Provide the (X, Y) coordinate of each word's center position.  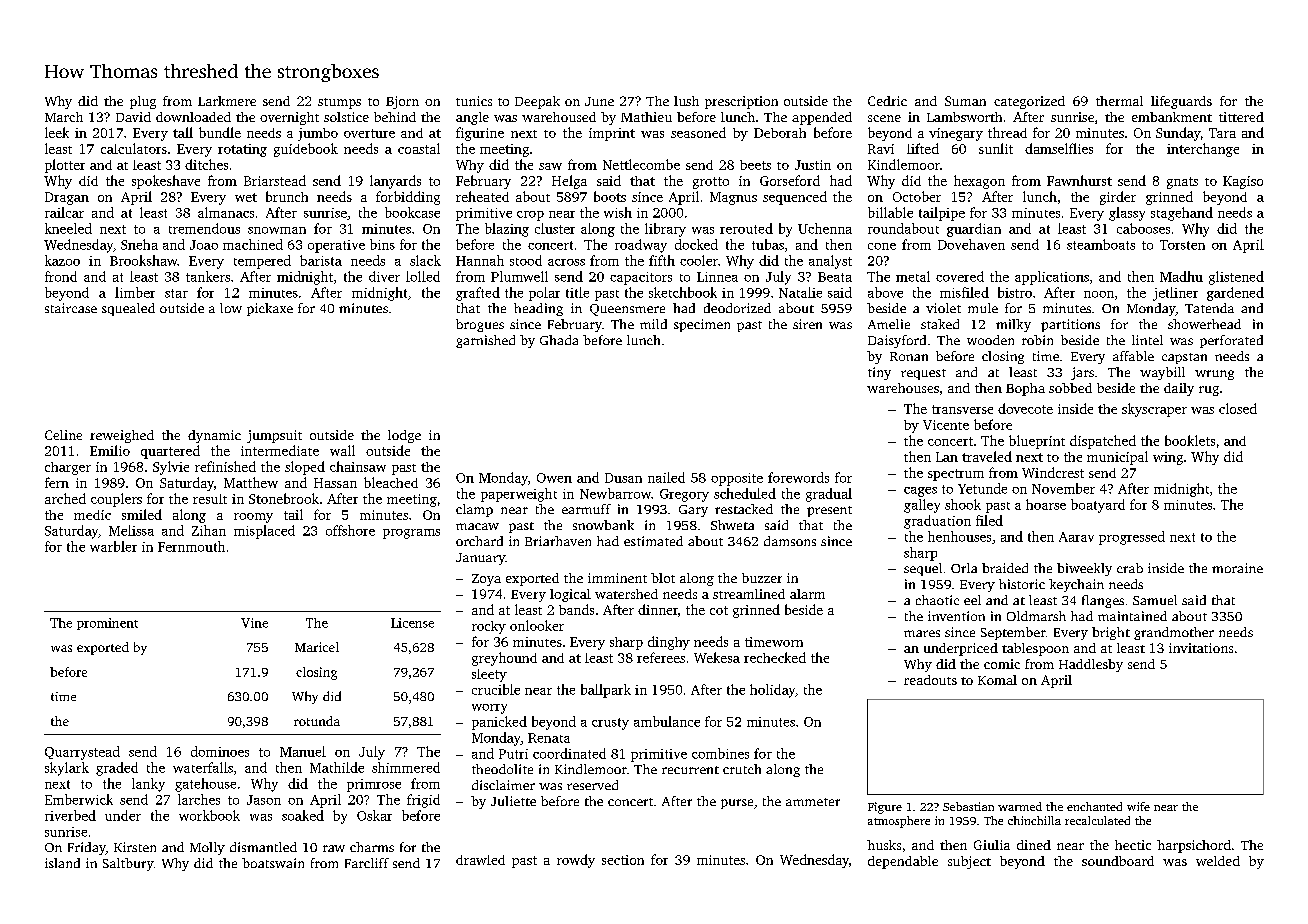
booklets (1190, 440)
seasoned (698, 132)
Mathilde (337, 767)
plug (143, 102)
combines (720, 753)
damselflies (1059, 148)
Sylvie (171, 468)
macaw (477, 526)
